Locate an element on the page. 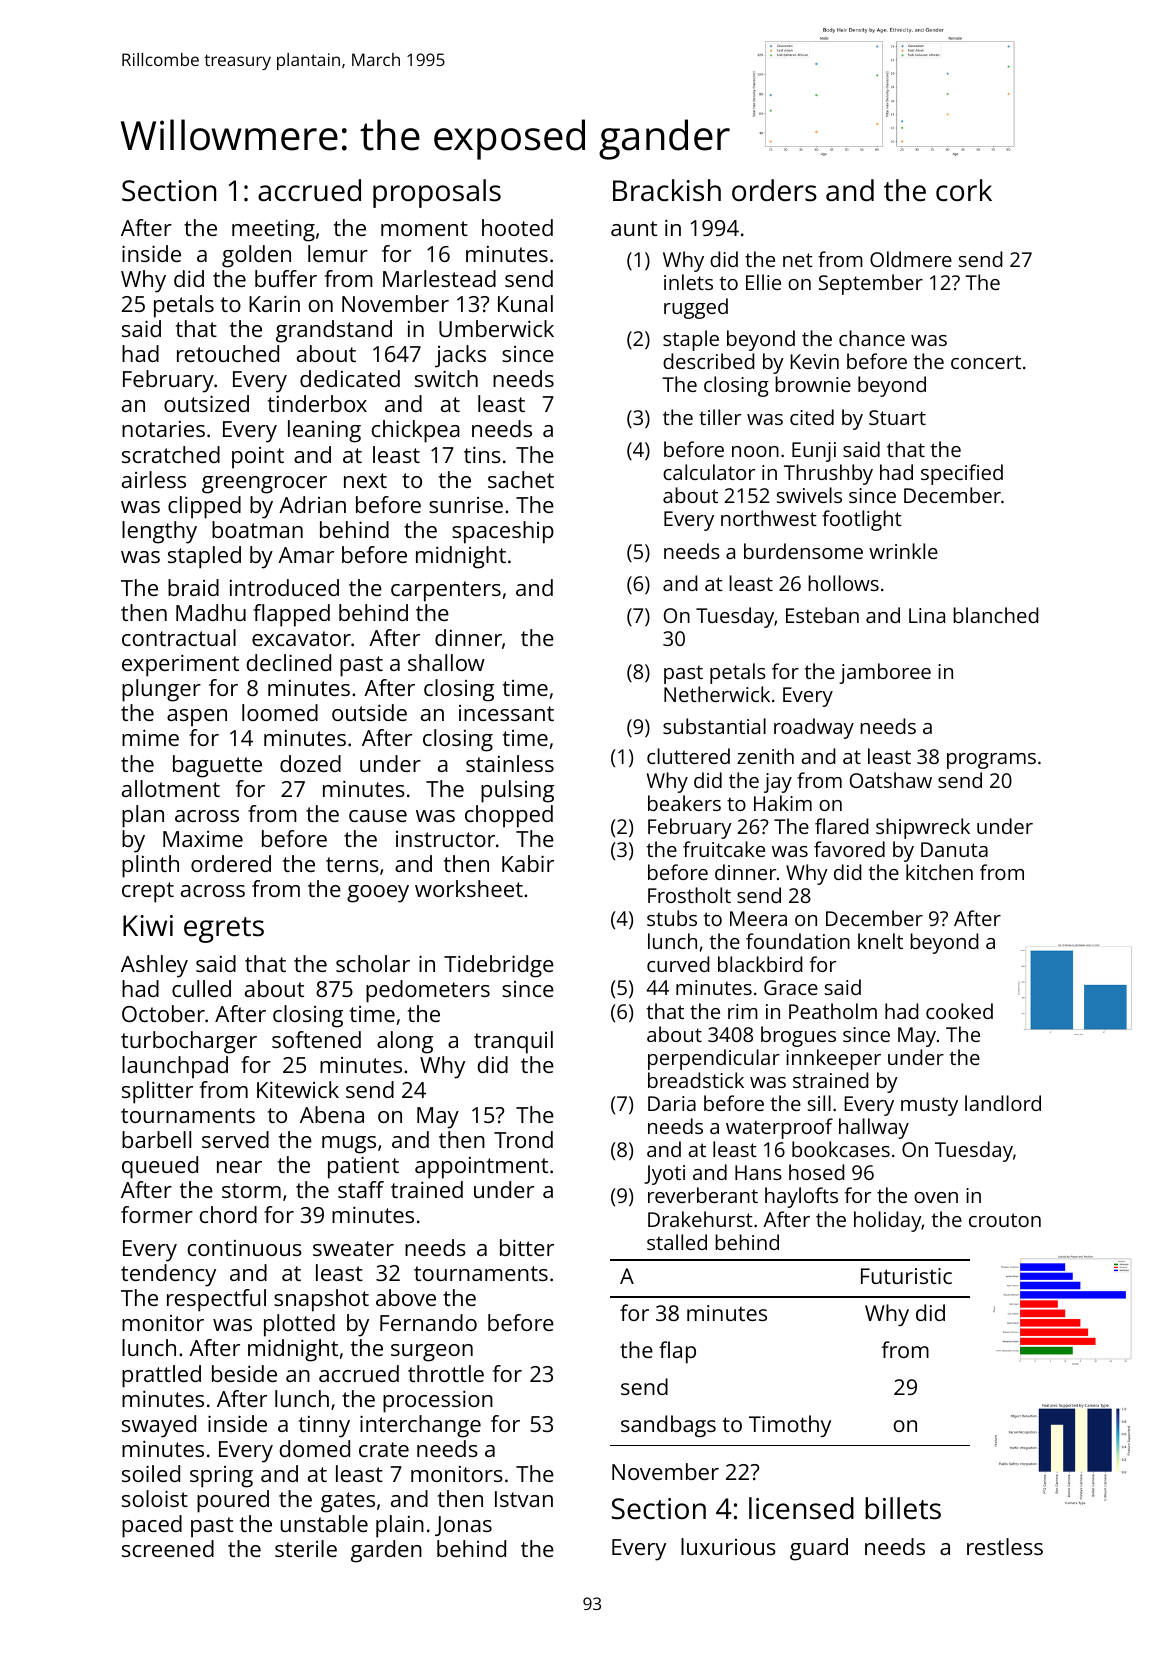 The image size is (1165, 1654). northwest is located at coordinates (769, 518).
